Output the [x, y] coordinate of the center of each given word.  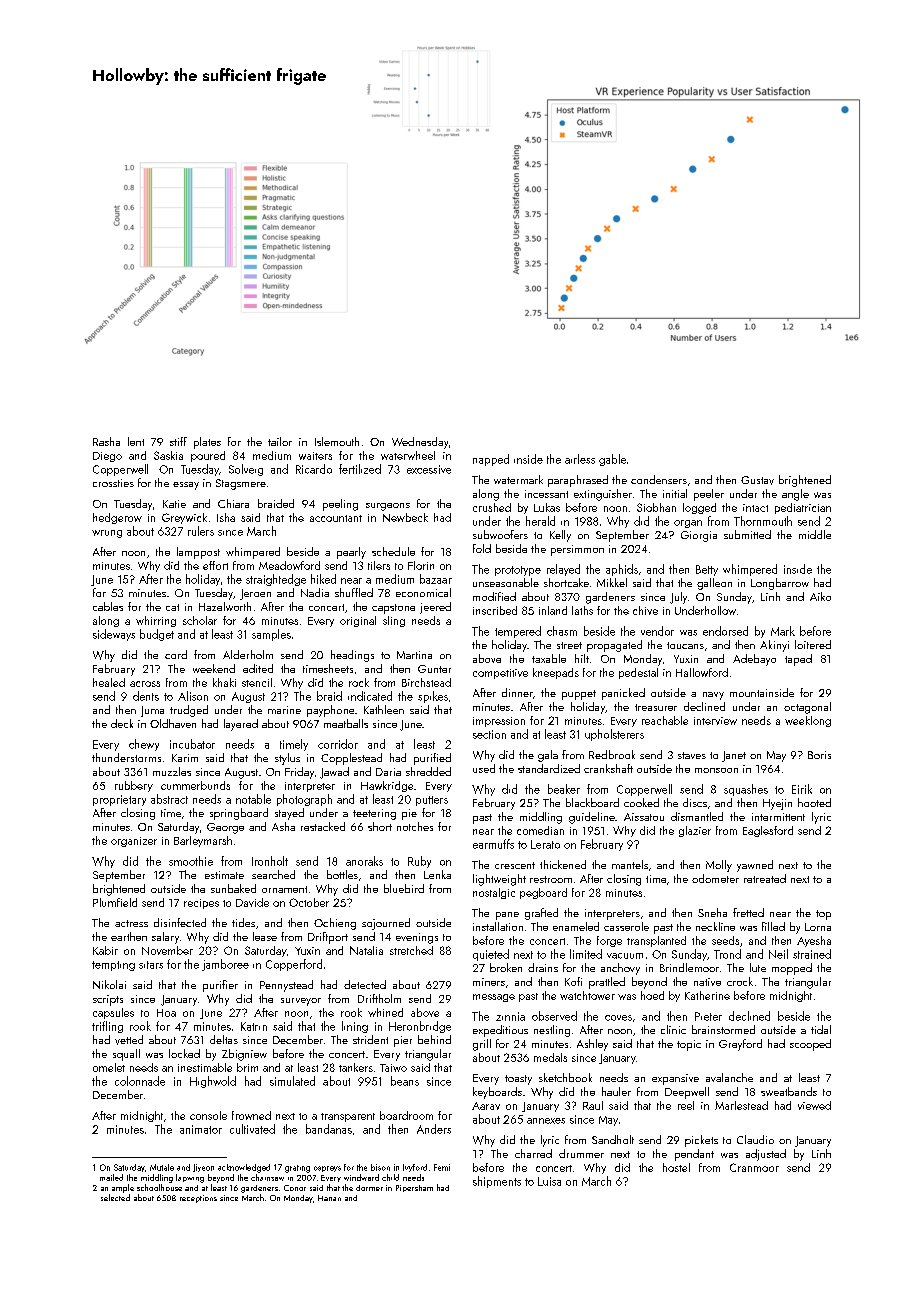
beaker [564, 789]
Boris [819, 755]
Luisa [549, 1181]
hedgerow [117, 518]
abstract [169, 799]
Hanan [329, 1198]
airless [580, 459]
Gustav [757, 480]
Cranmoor [754, 1167]
